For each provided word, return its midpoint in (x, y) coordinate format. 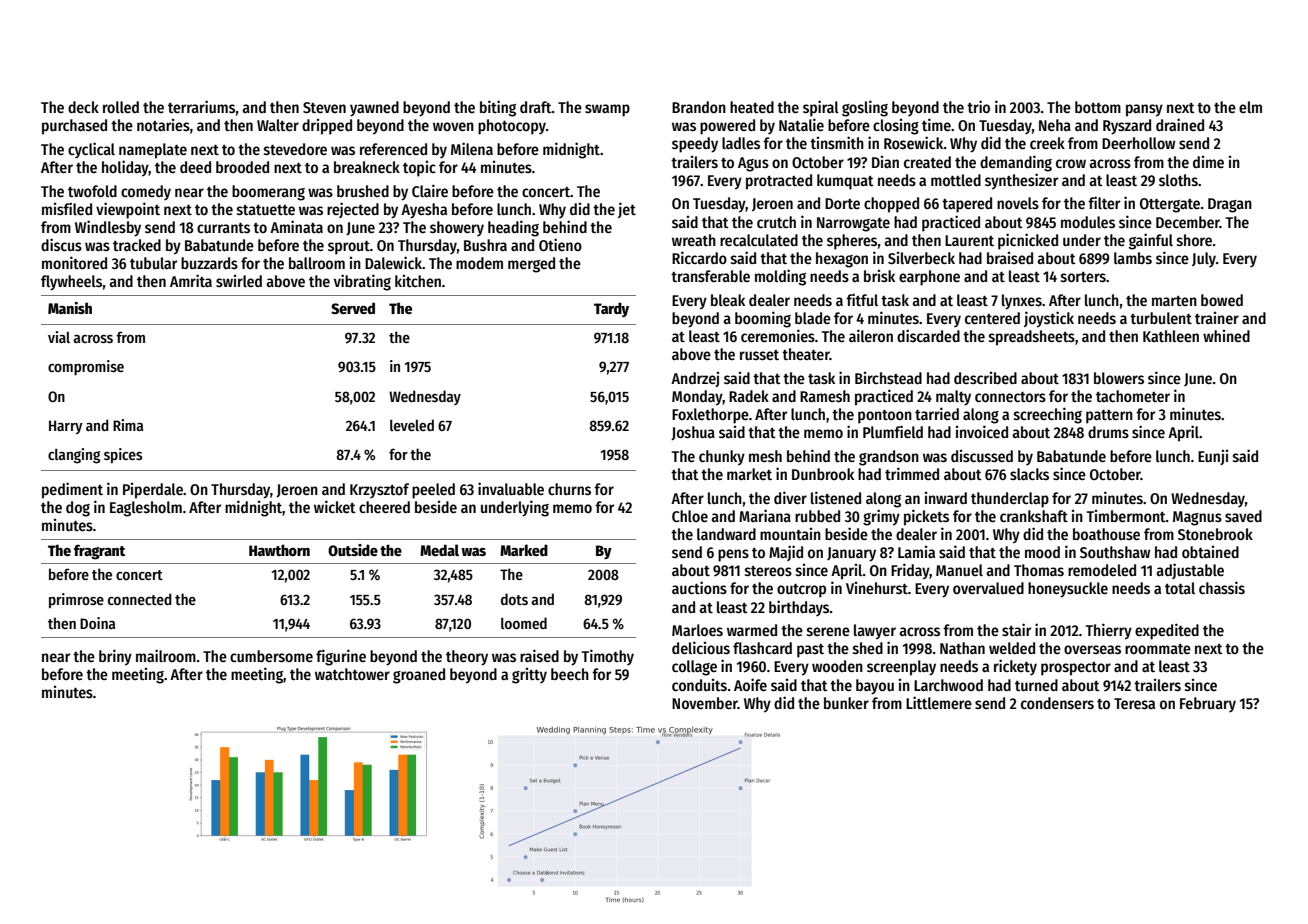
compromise (86, 367)
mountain (790, 534)
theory (467, 658)
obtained (1210, 552)
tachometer (1133, 396)
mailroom (166, 655)
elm (1250, 107)
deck (83, 107)
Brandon (699, 107)
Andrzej (695, 379)
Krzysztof (379, 490)
